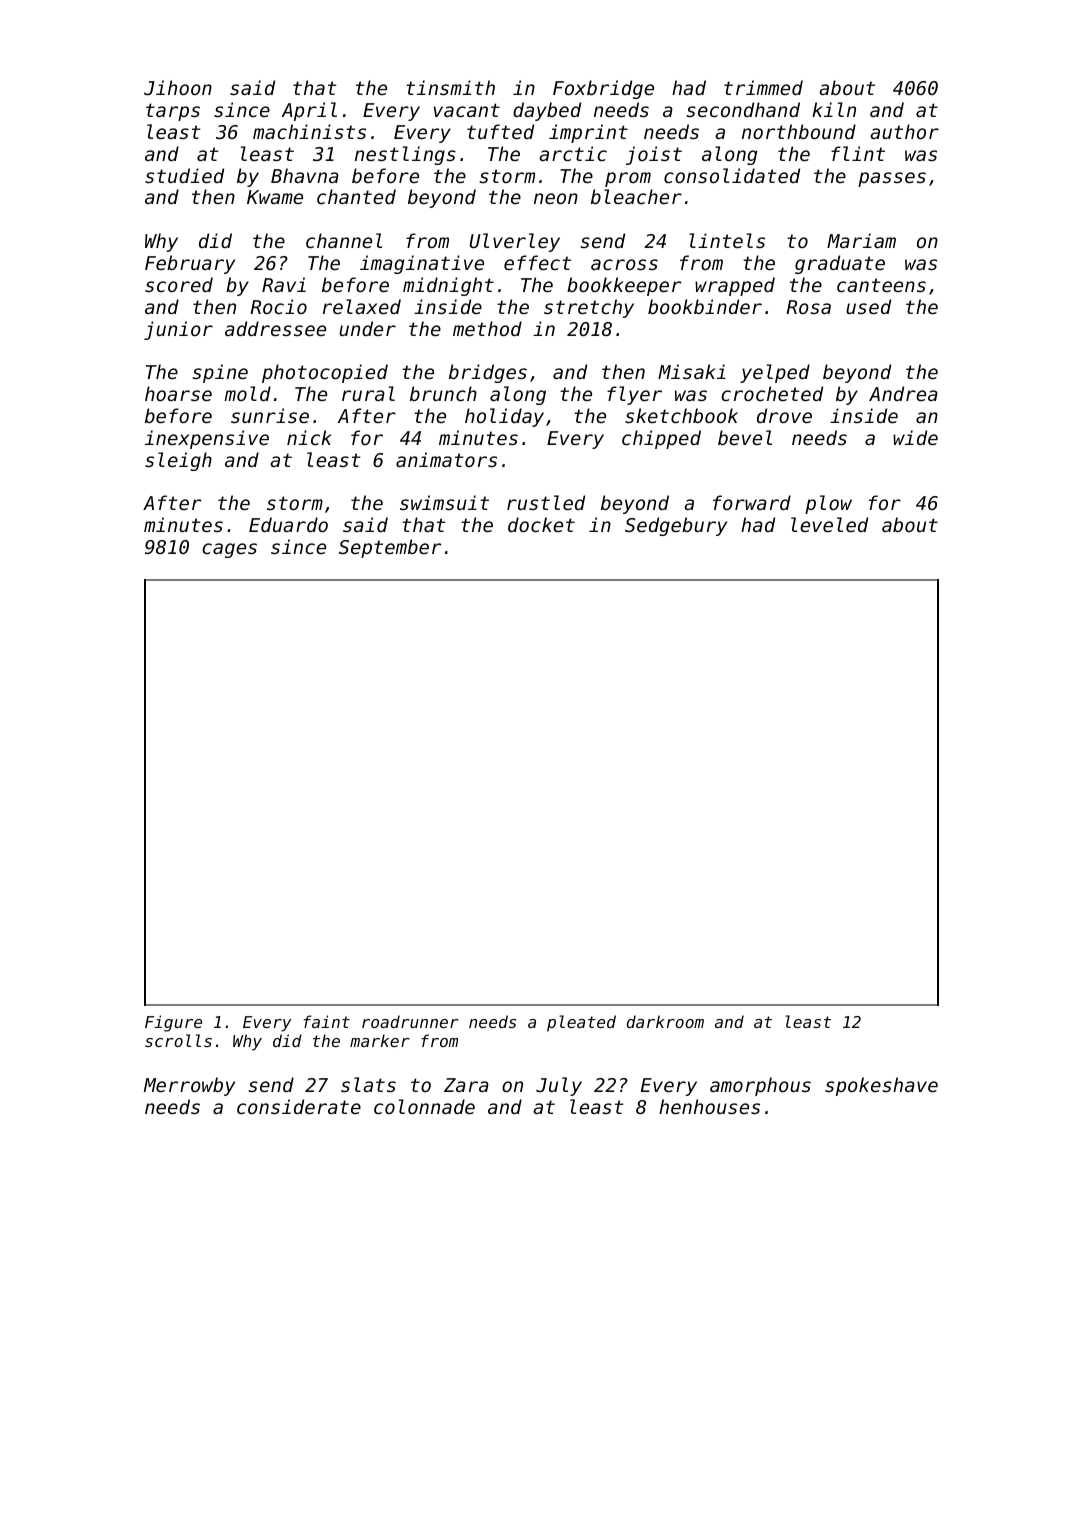 Image resolution: width=1083 pixels, height=1539 pixels. Describe the element at coordinates (309, 111) in the image. I see `April` at that location.
